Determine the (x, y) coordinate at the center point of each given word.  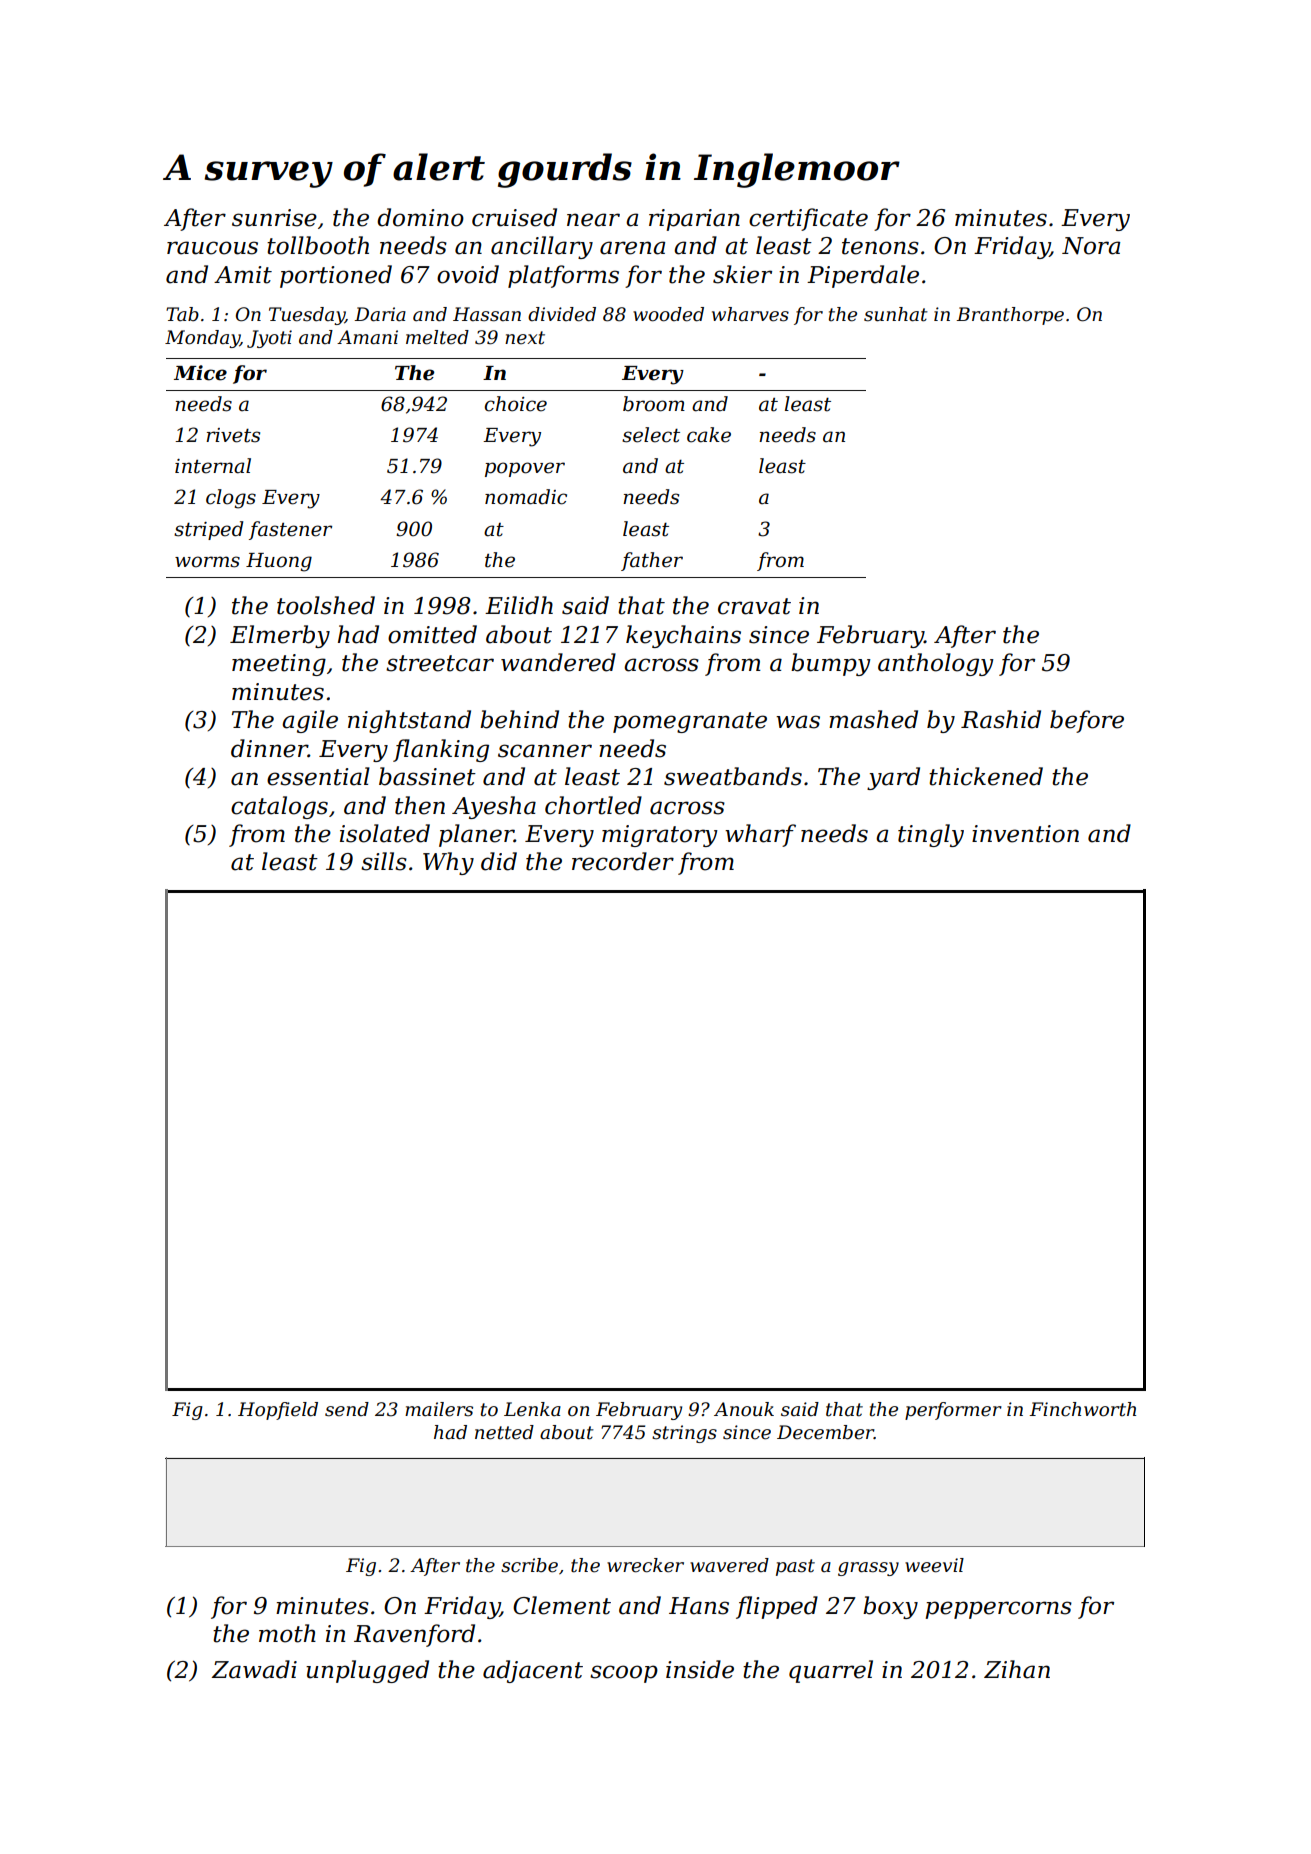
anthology (936, 664)
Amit (243, 275)
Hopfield (278, 1411)
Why (448, 863)
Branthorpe (1010, 316)
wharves (750, 314)
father (652, 561)
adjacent (533, 1671)
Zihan (1017, 1669)
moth (287, 1633)
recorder (623, 861)
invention (1025, 834)
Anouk (744, 1409)
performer (953, 1411)
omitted (432, 634)
